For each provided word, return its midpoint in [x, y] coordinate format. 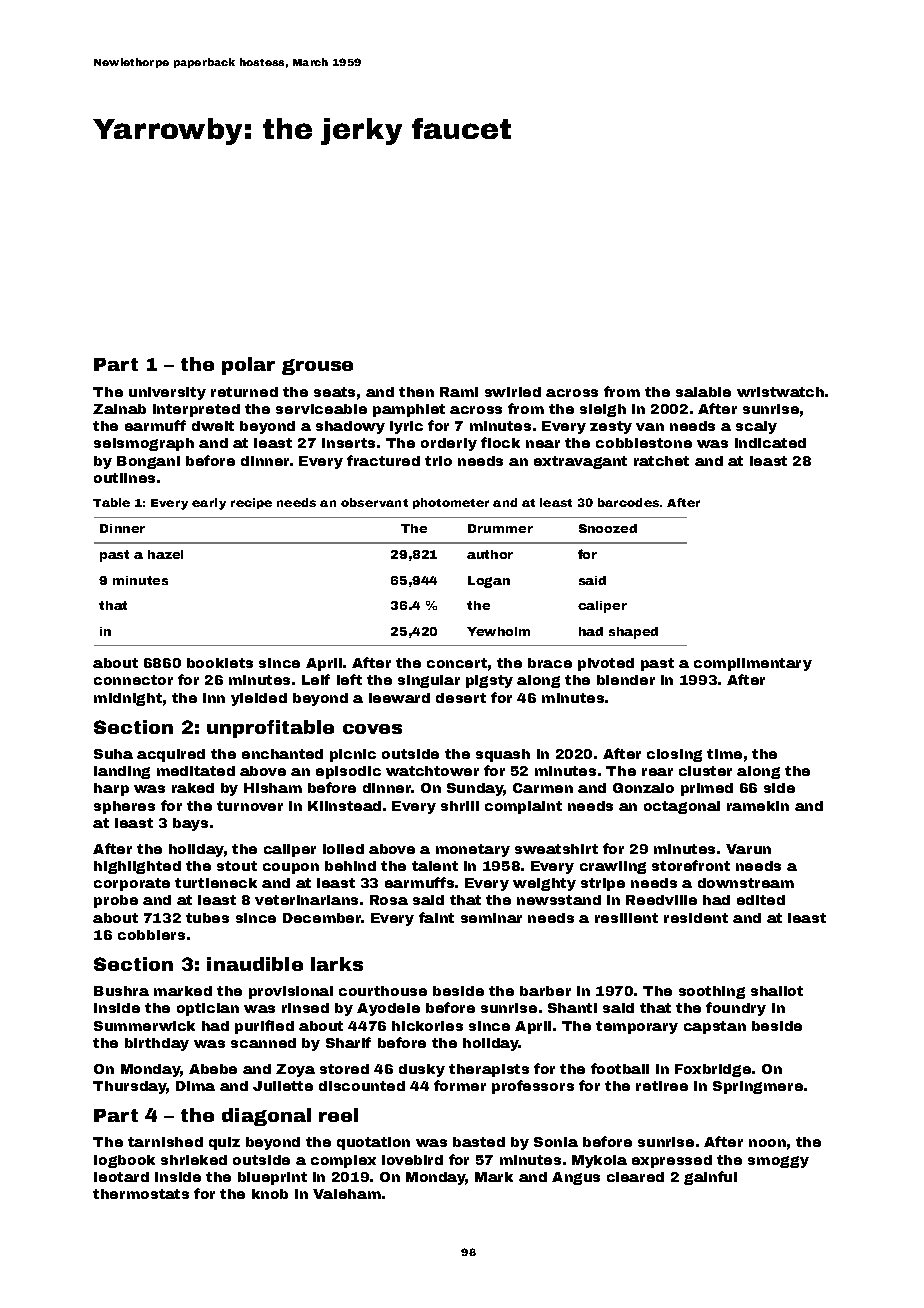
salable [703, 392]
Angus [576, 1178]
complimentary [753, 664]
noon [767, 1143]
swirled [513, 392]
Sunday [475, 789]
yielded [259, 699]
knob [270, 1194]
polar [248, 366]
